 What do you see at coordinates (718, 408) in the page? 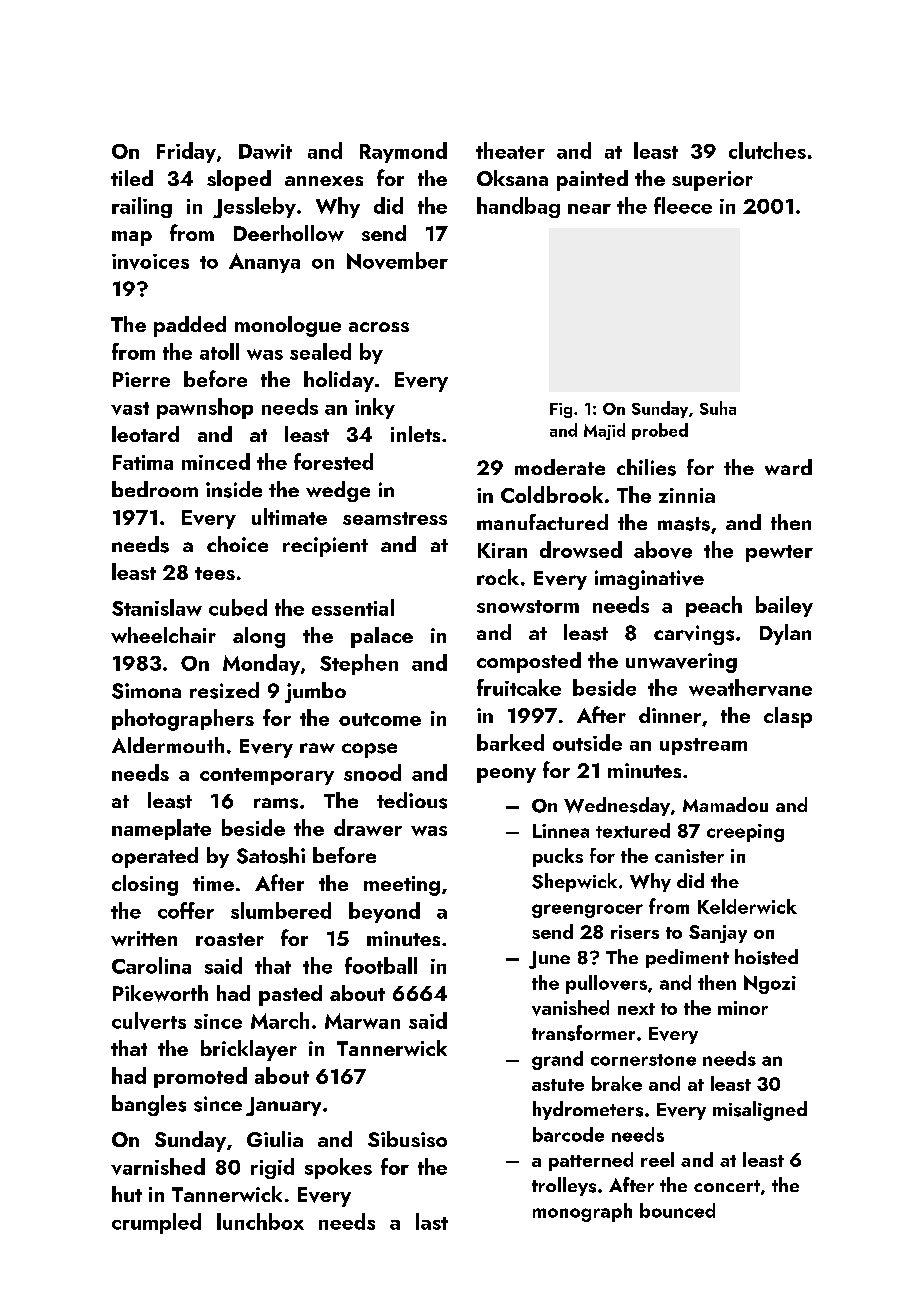
I see `Suha` at bounding box center [718, 408].
